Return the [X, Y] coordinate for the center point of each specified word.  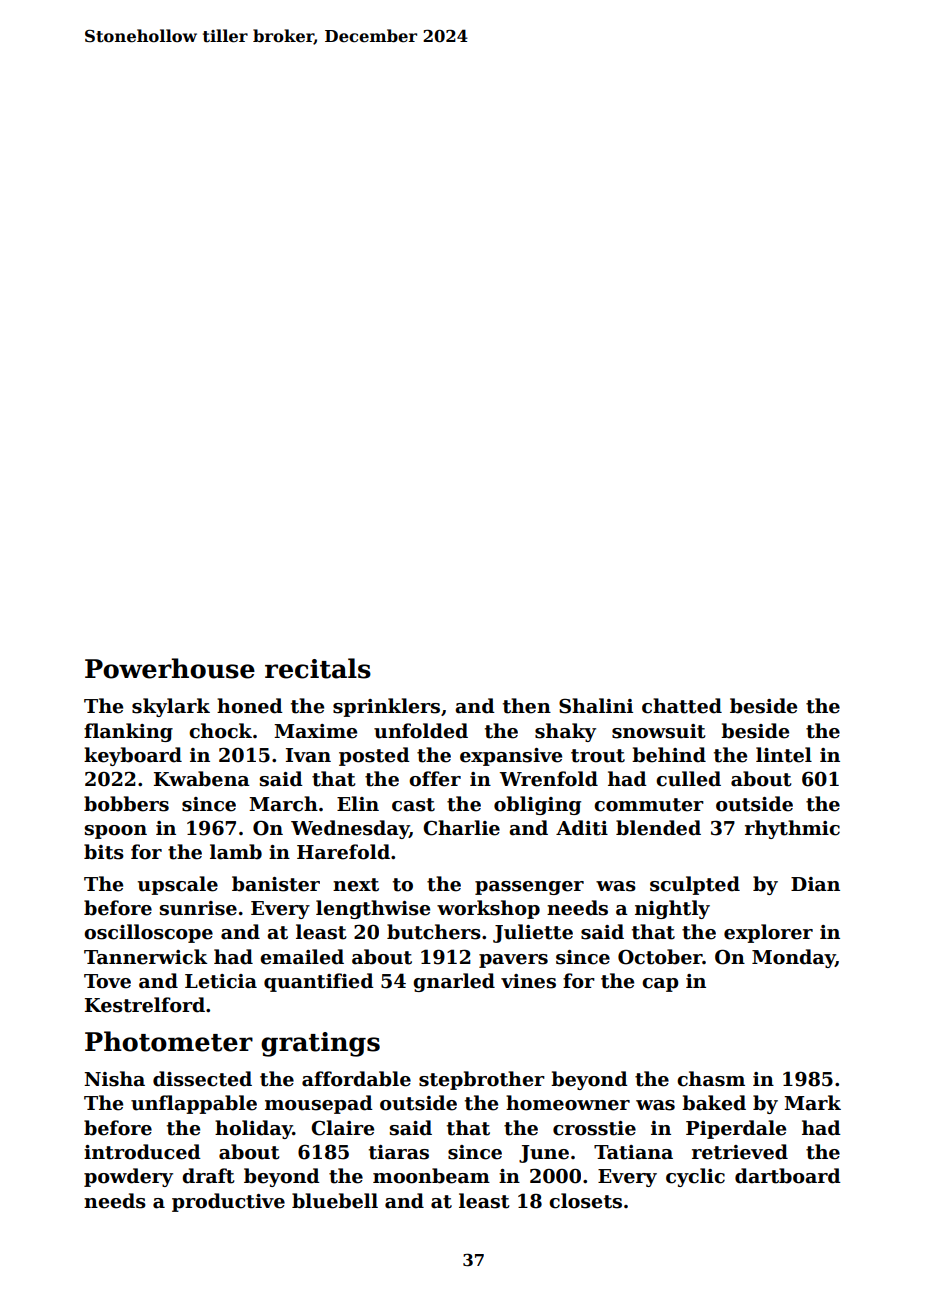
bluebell [335, 1201]
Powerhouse [170, 668]
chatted [682, 706]
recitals [318, 668]
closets [585, 1201]
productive [228, 1202]
